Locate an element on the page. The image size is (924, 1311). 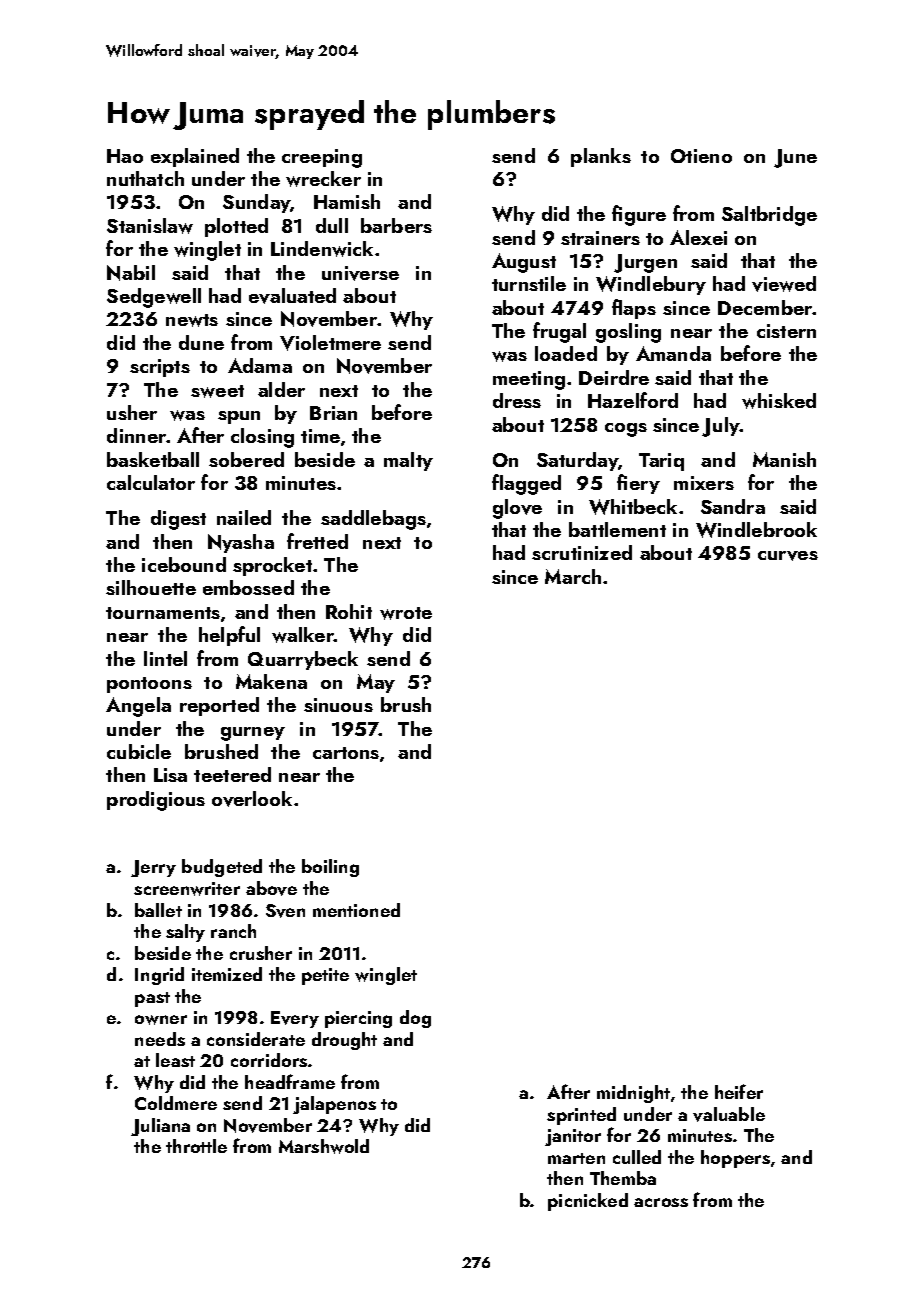
frugal is located at coordinates (559, 332).
